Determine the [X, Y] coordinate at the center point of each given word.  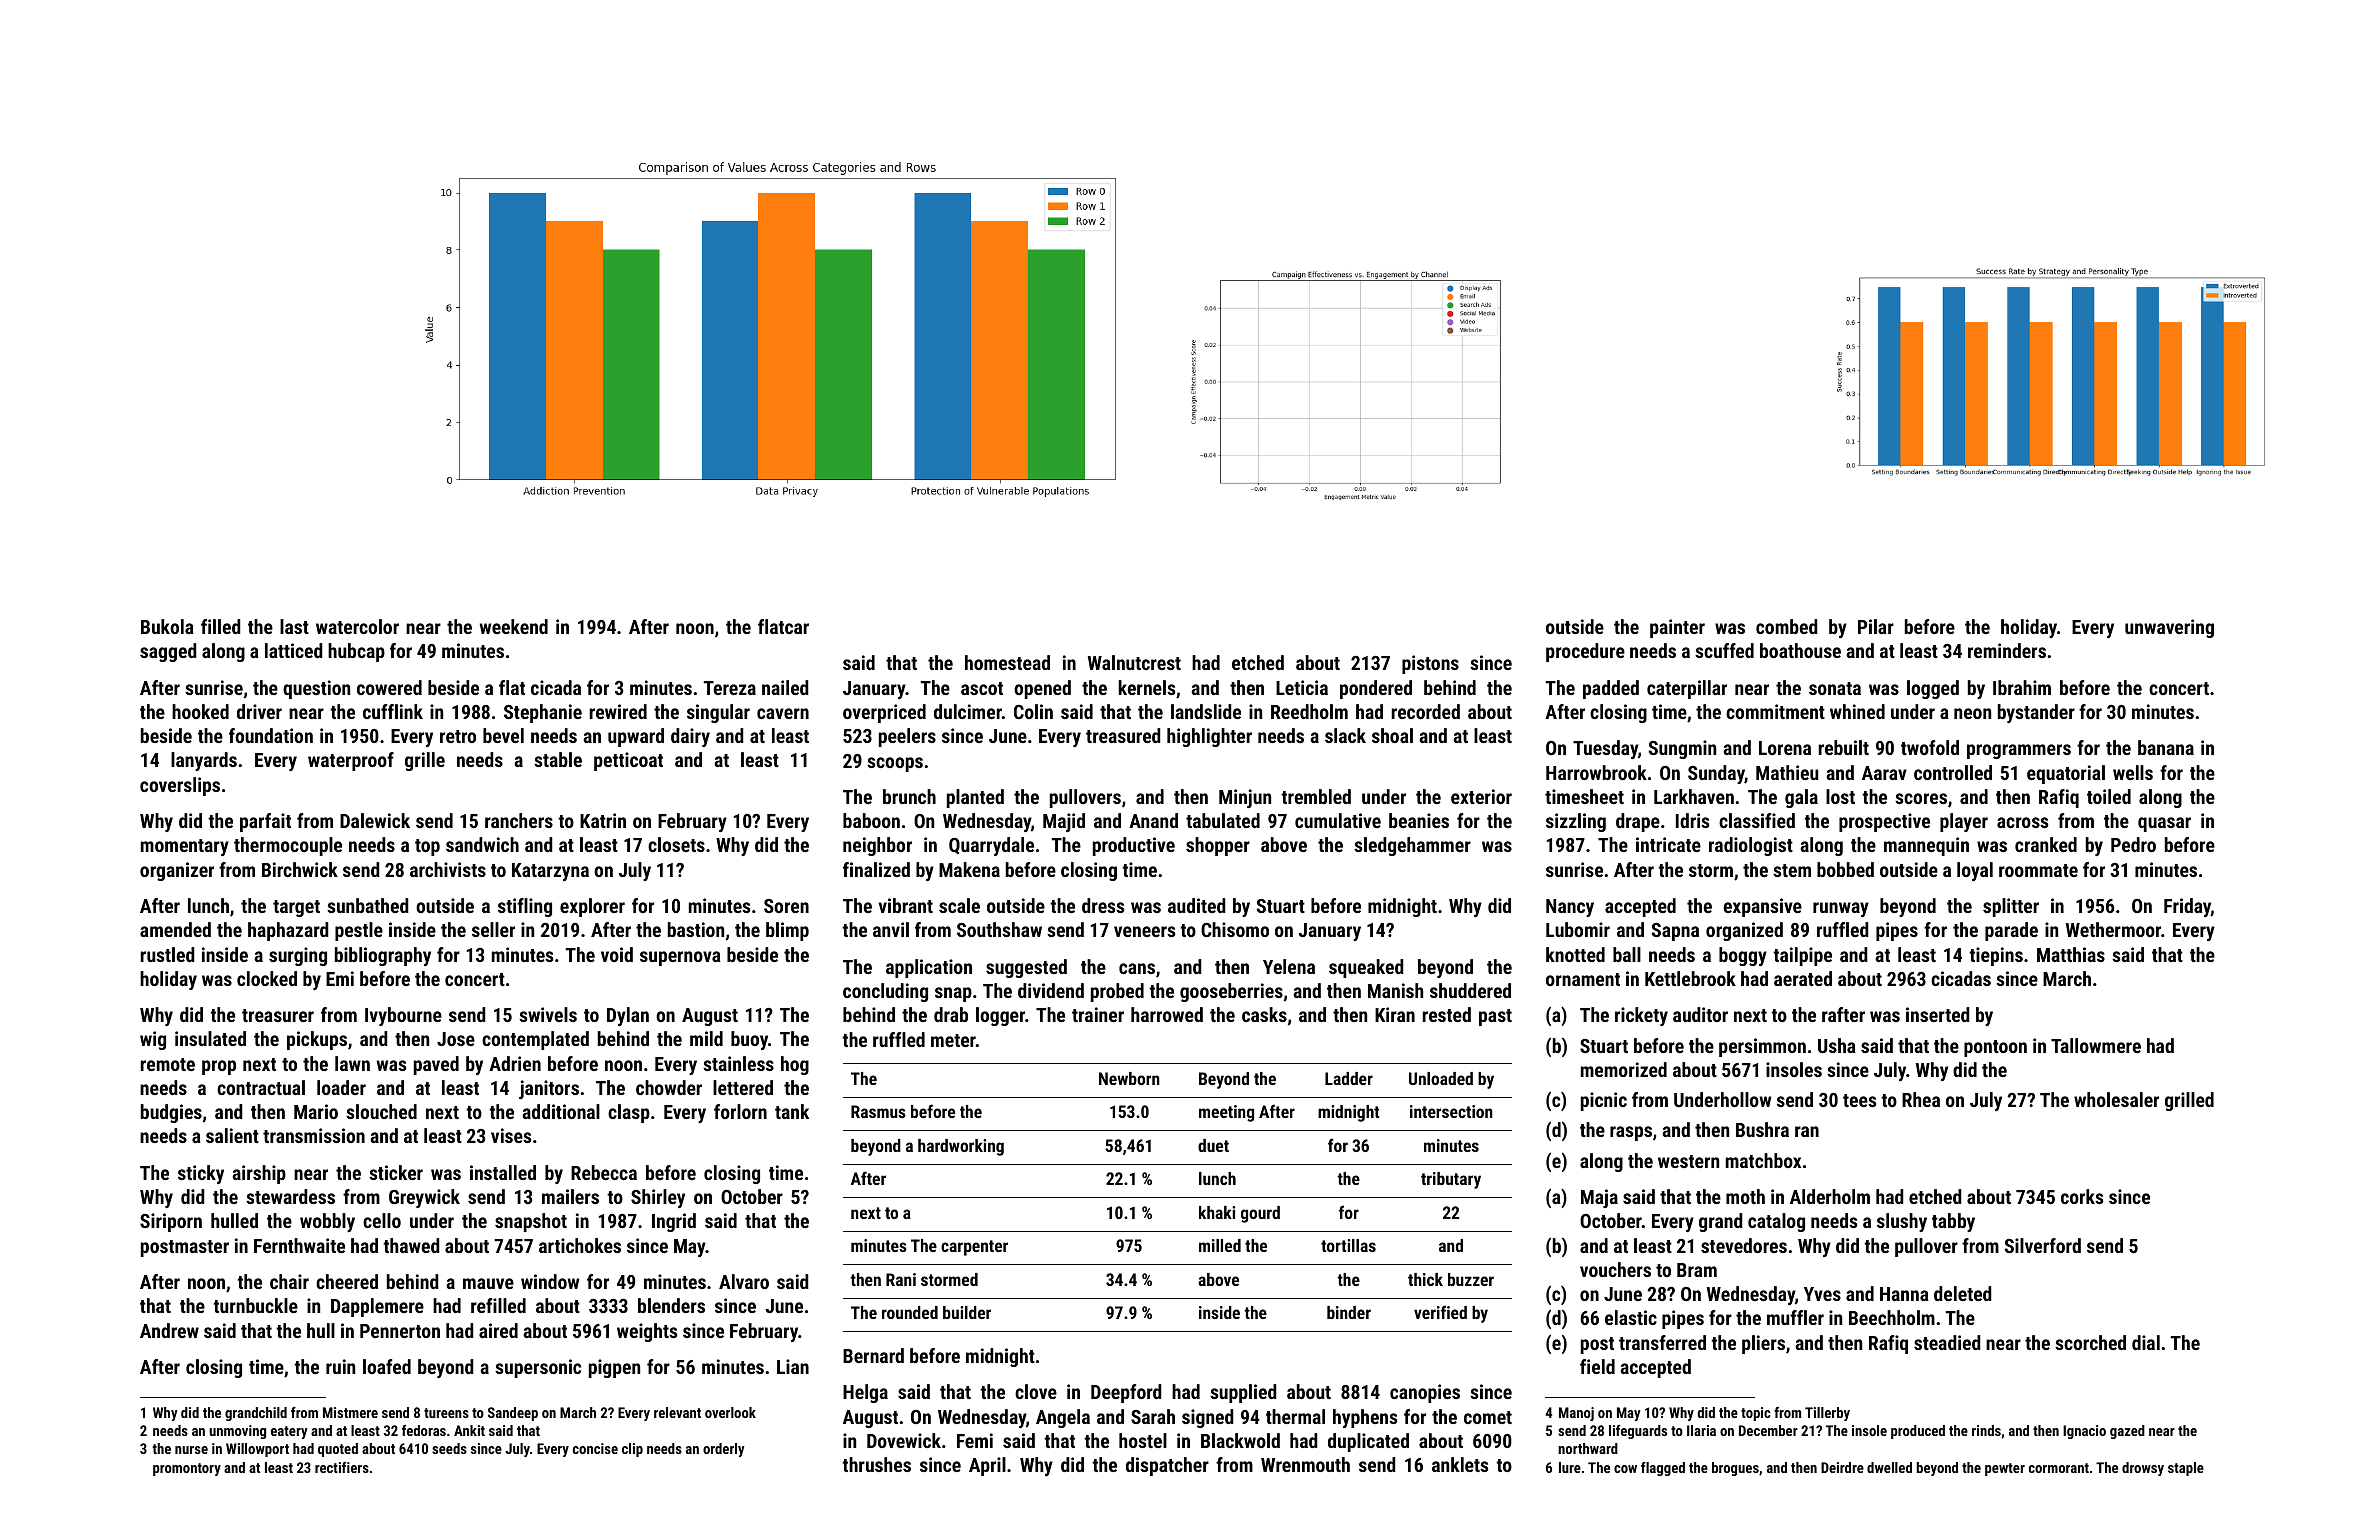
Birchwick [300, 869]
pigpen [614, 1368]
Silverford [2043, 1245]
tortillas [1348, 1245]
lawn [352, 1063]
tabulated [1223, 820]
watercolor [357, 626]
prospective [1884, 822]
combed [1787, 626]
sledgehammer [1412, 846]
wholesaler [2116, 1099]
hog [795, 1065]
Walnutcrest [1134, 662]
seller [493, 929]
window [550, 1281]
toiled [2109, 796]
